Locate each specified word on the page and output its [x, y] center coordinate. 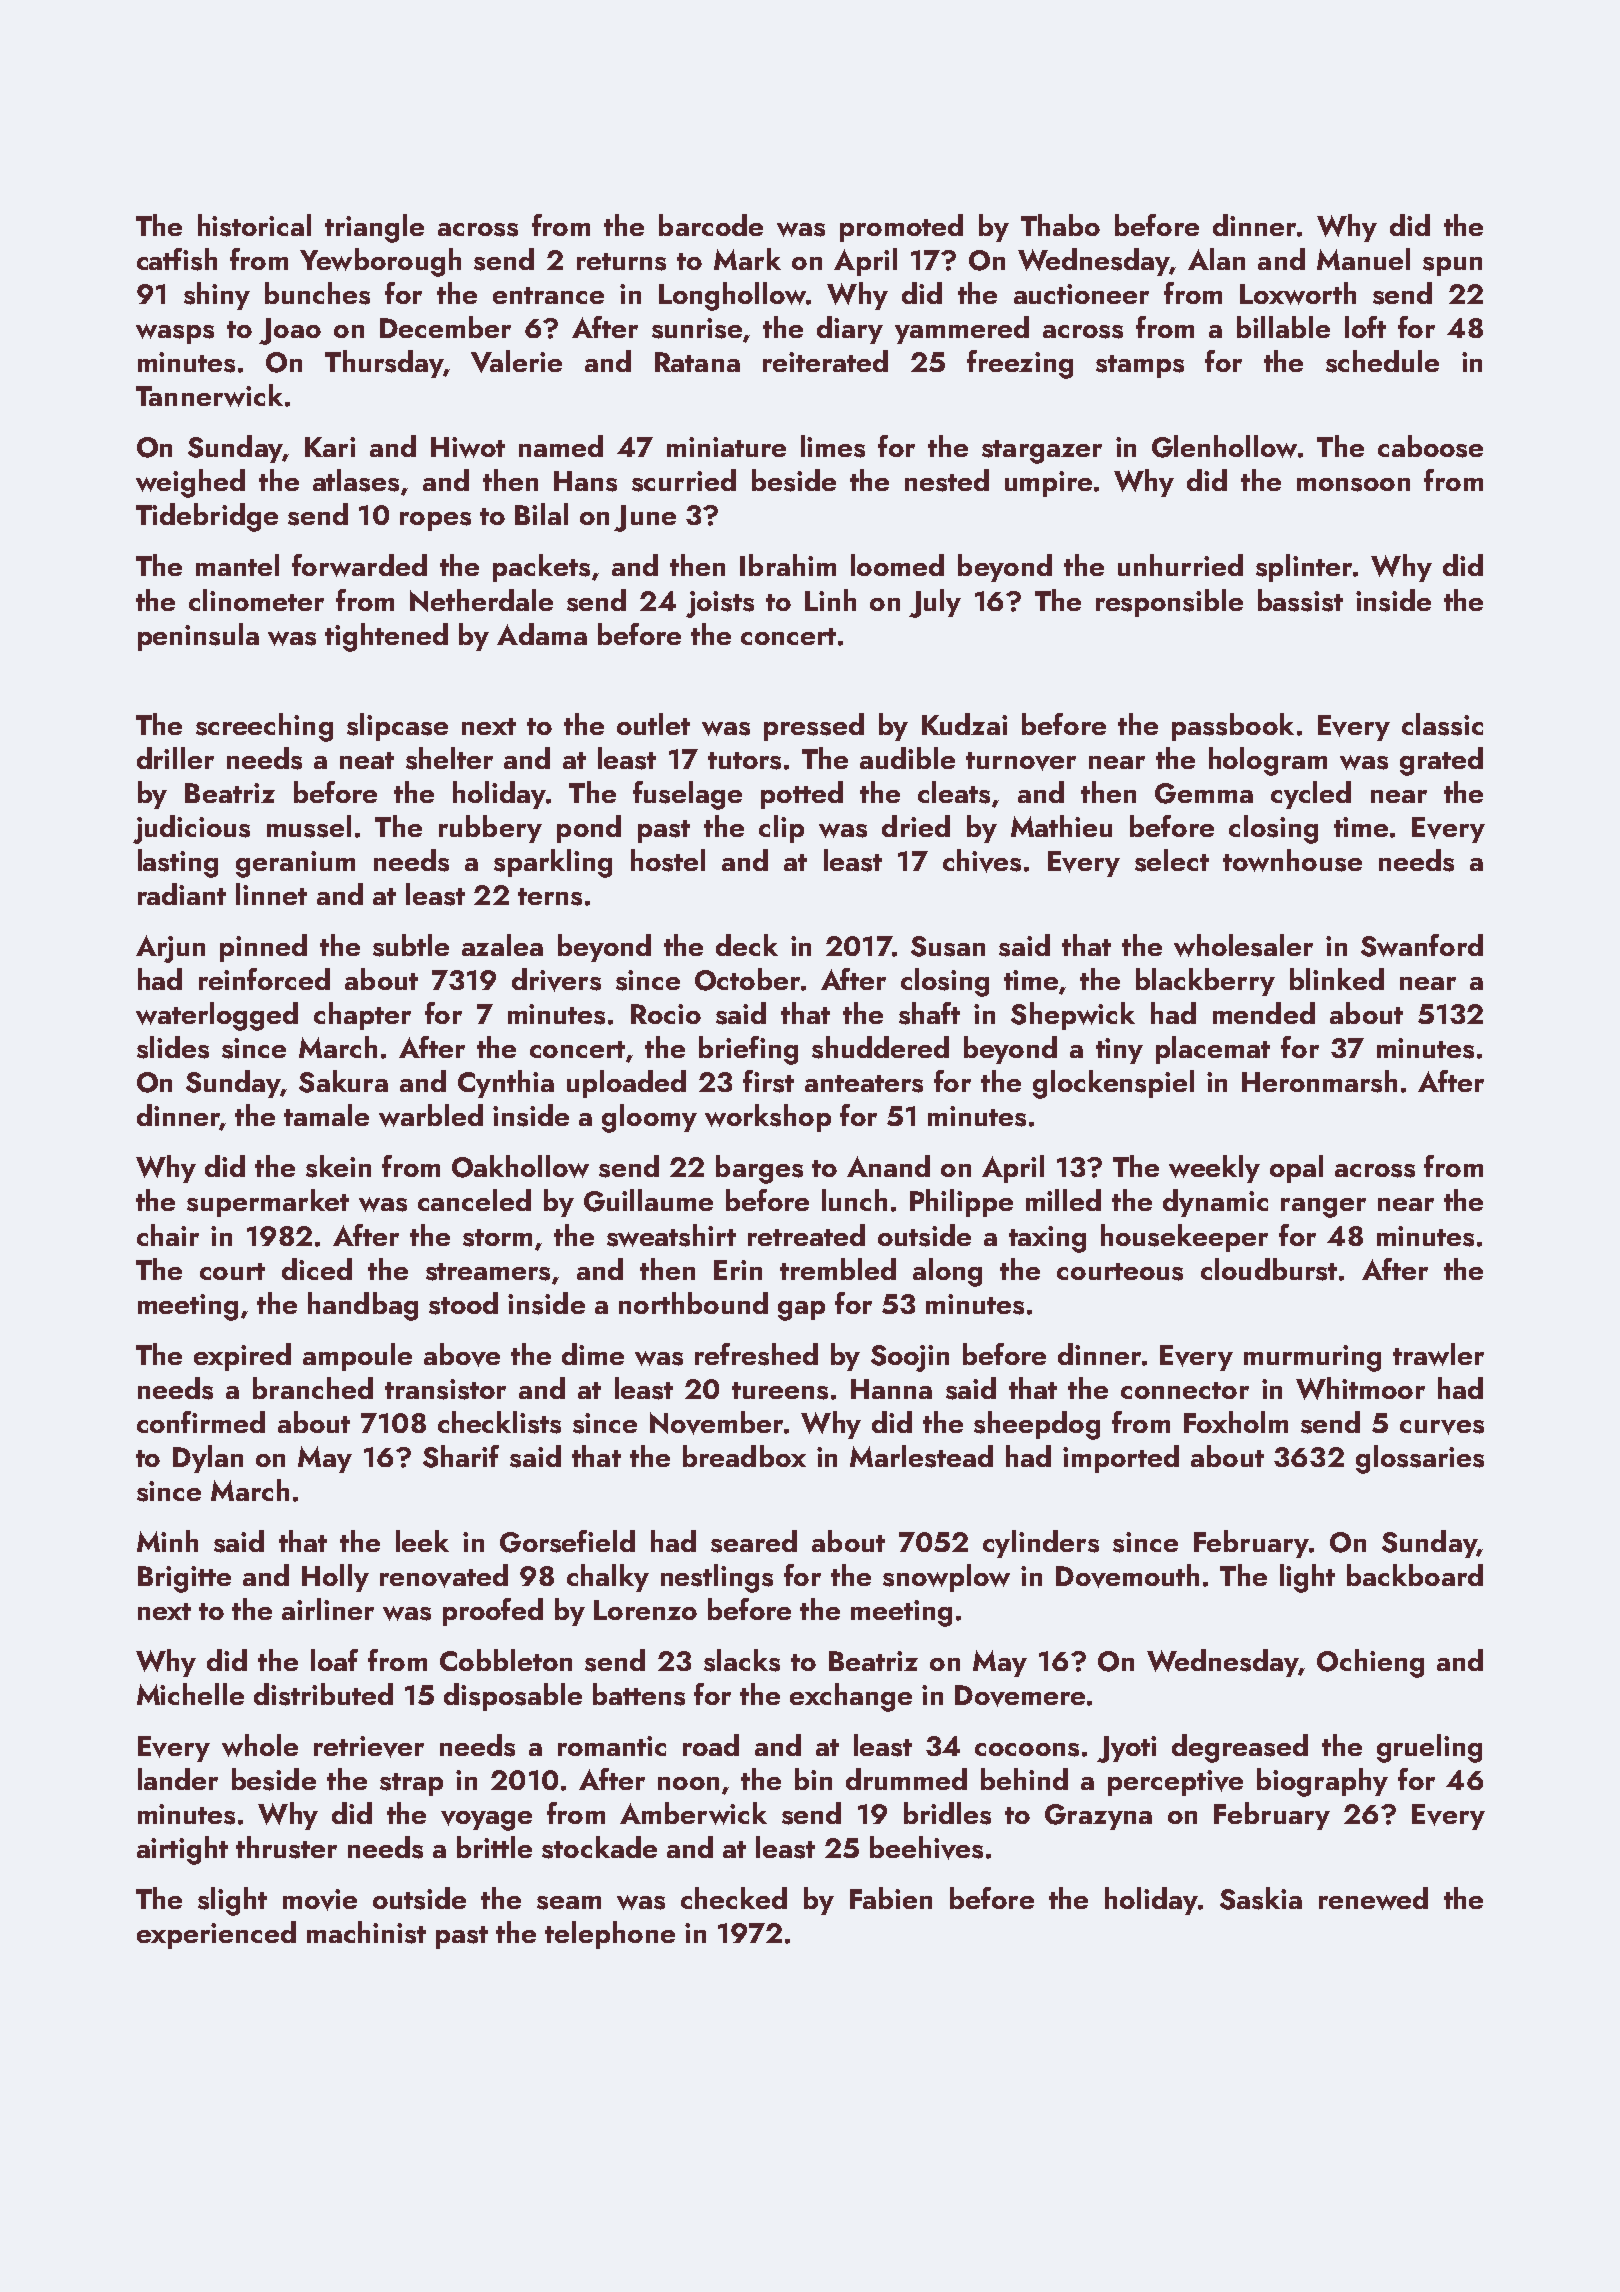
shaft [929, 1013]
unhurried [1180, 565]
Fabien [891, 1898]
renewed [1373, 1898]
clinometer [256, 600]
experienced [216, 1935]
